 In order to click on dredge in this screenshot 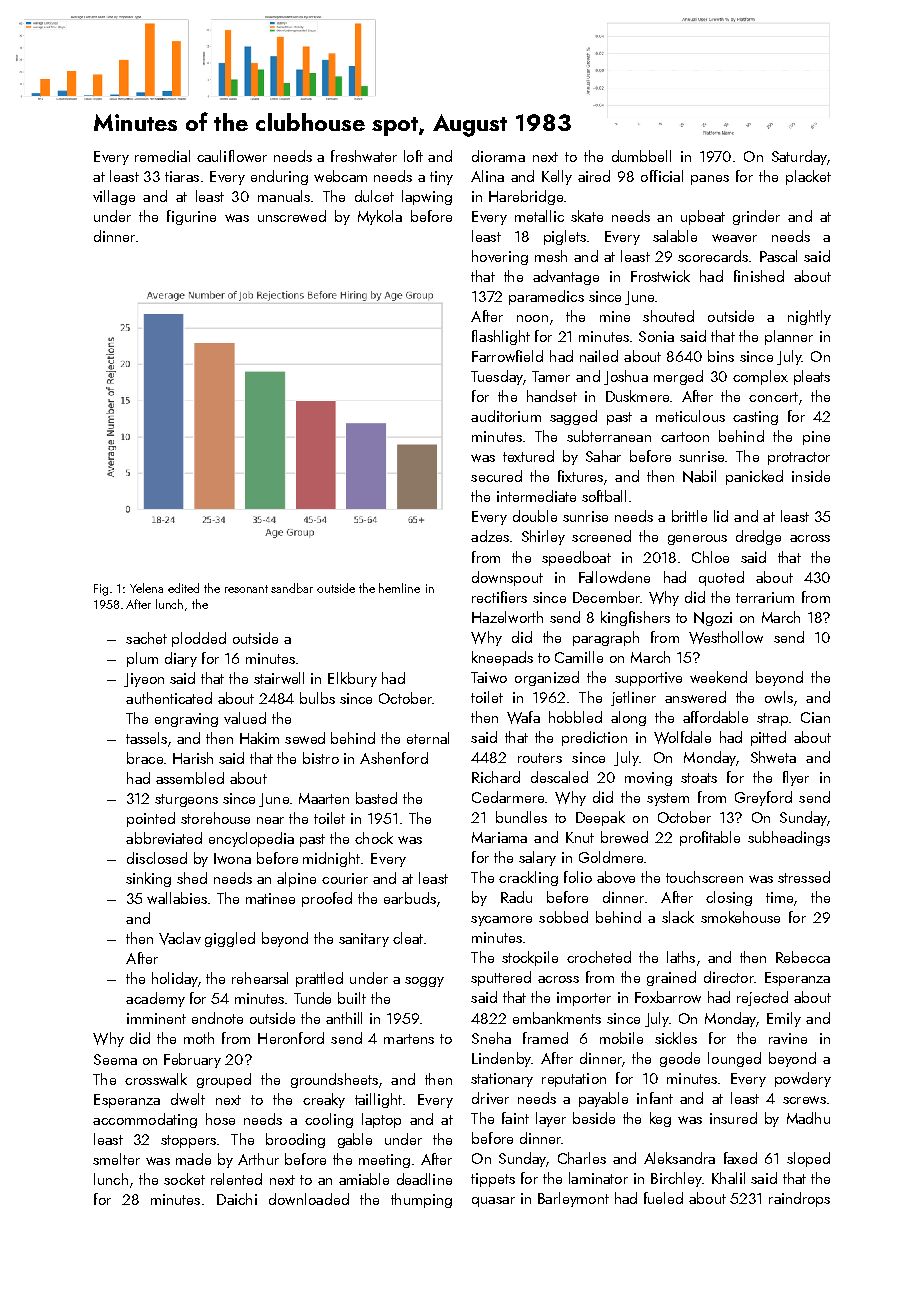, I will do `click(758, 537)`.
